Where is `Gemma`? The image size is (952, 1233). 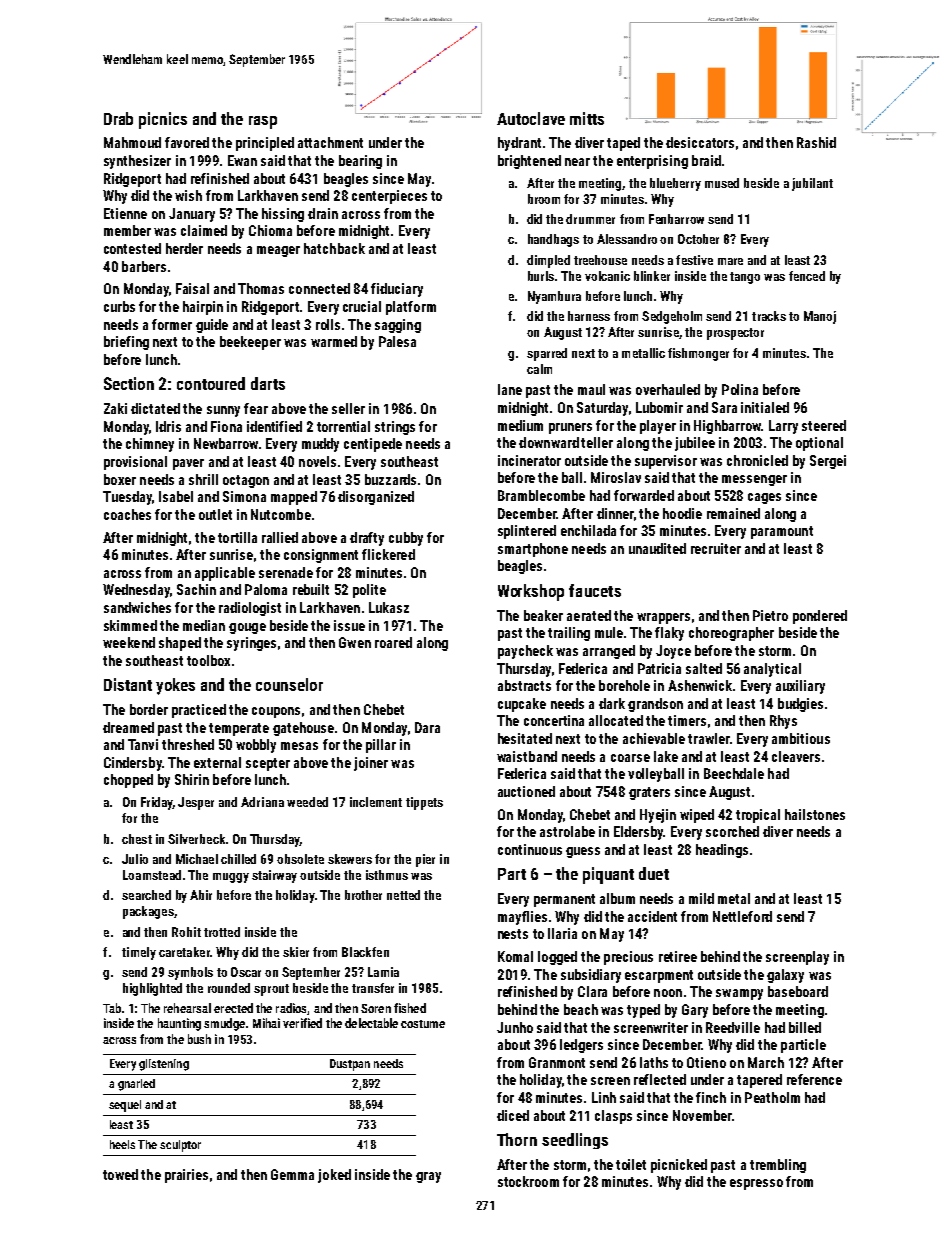
Gemma is located at coordinates (292, 1174).
